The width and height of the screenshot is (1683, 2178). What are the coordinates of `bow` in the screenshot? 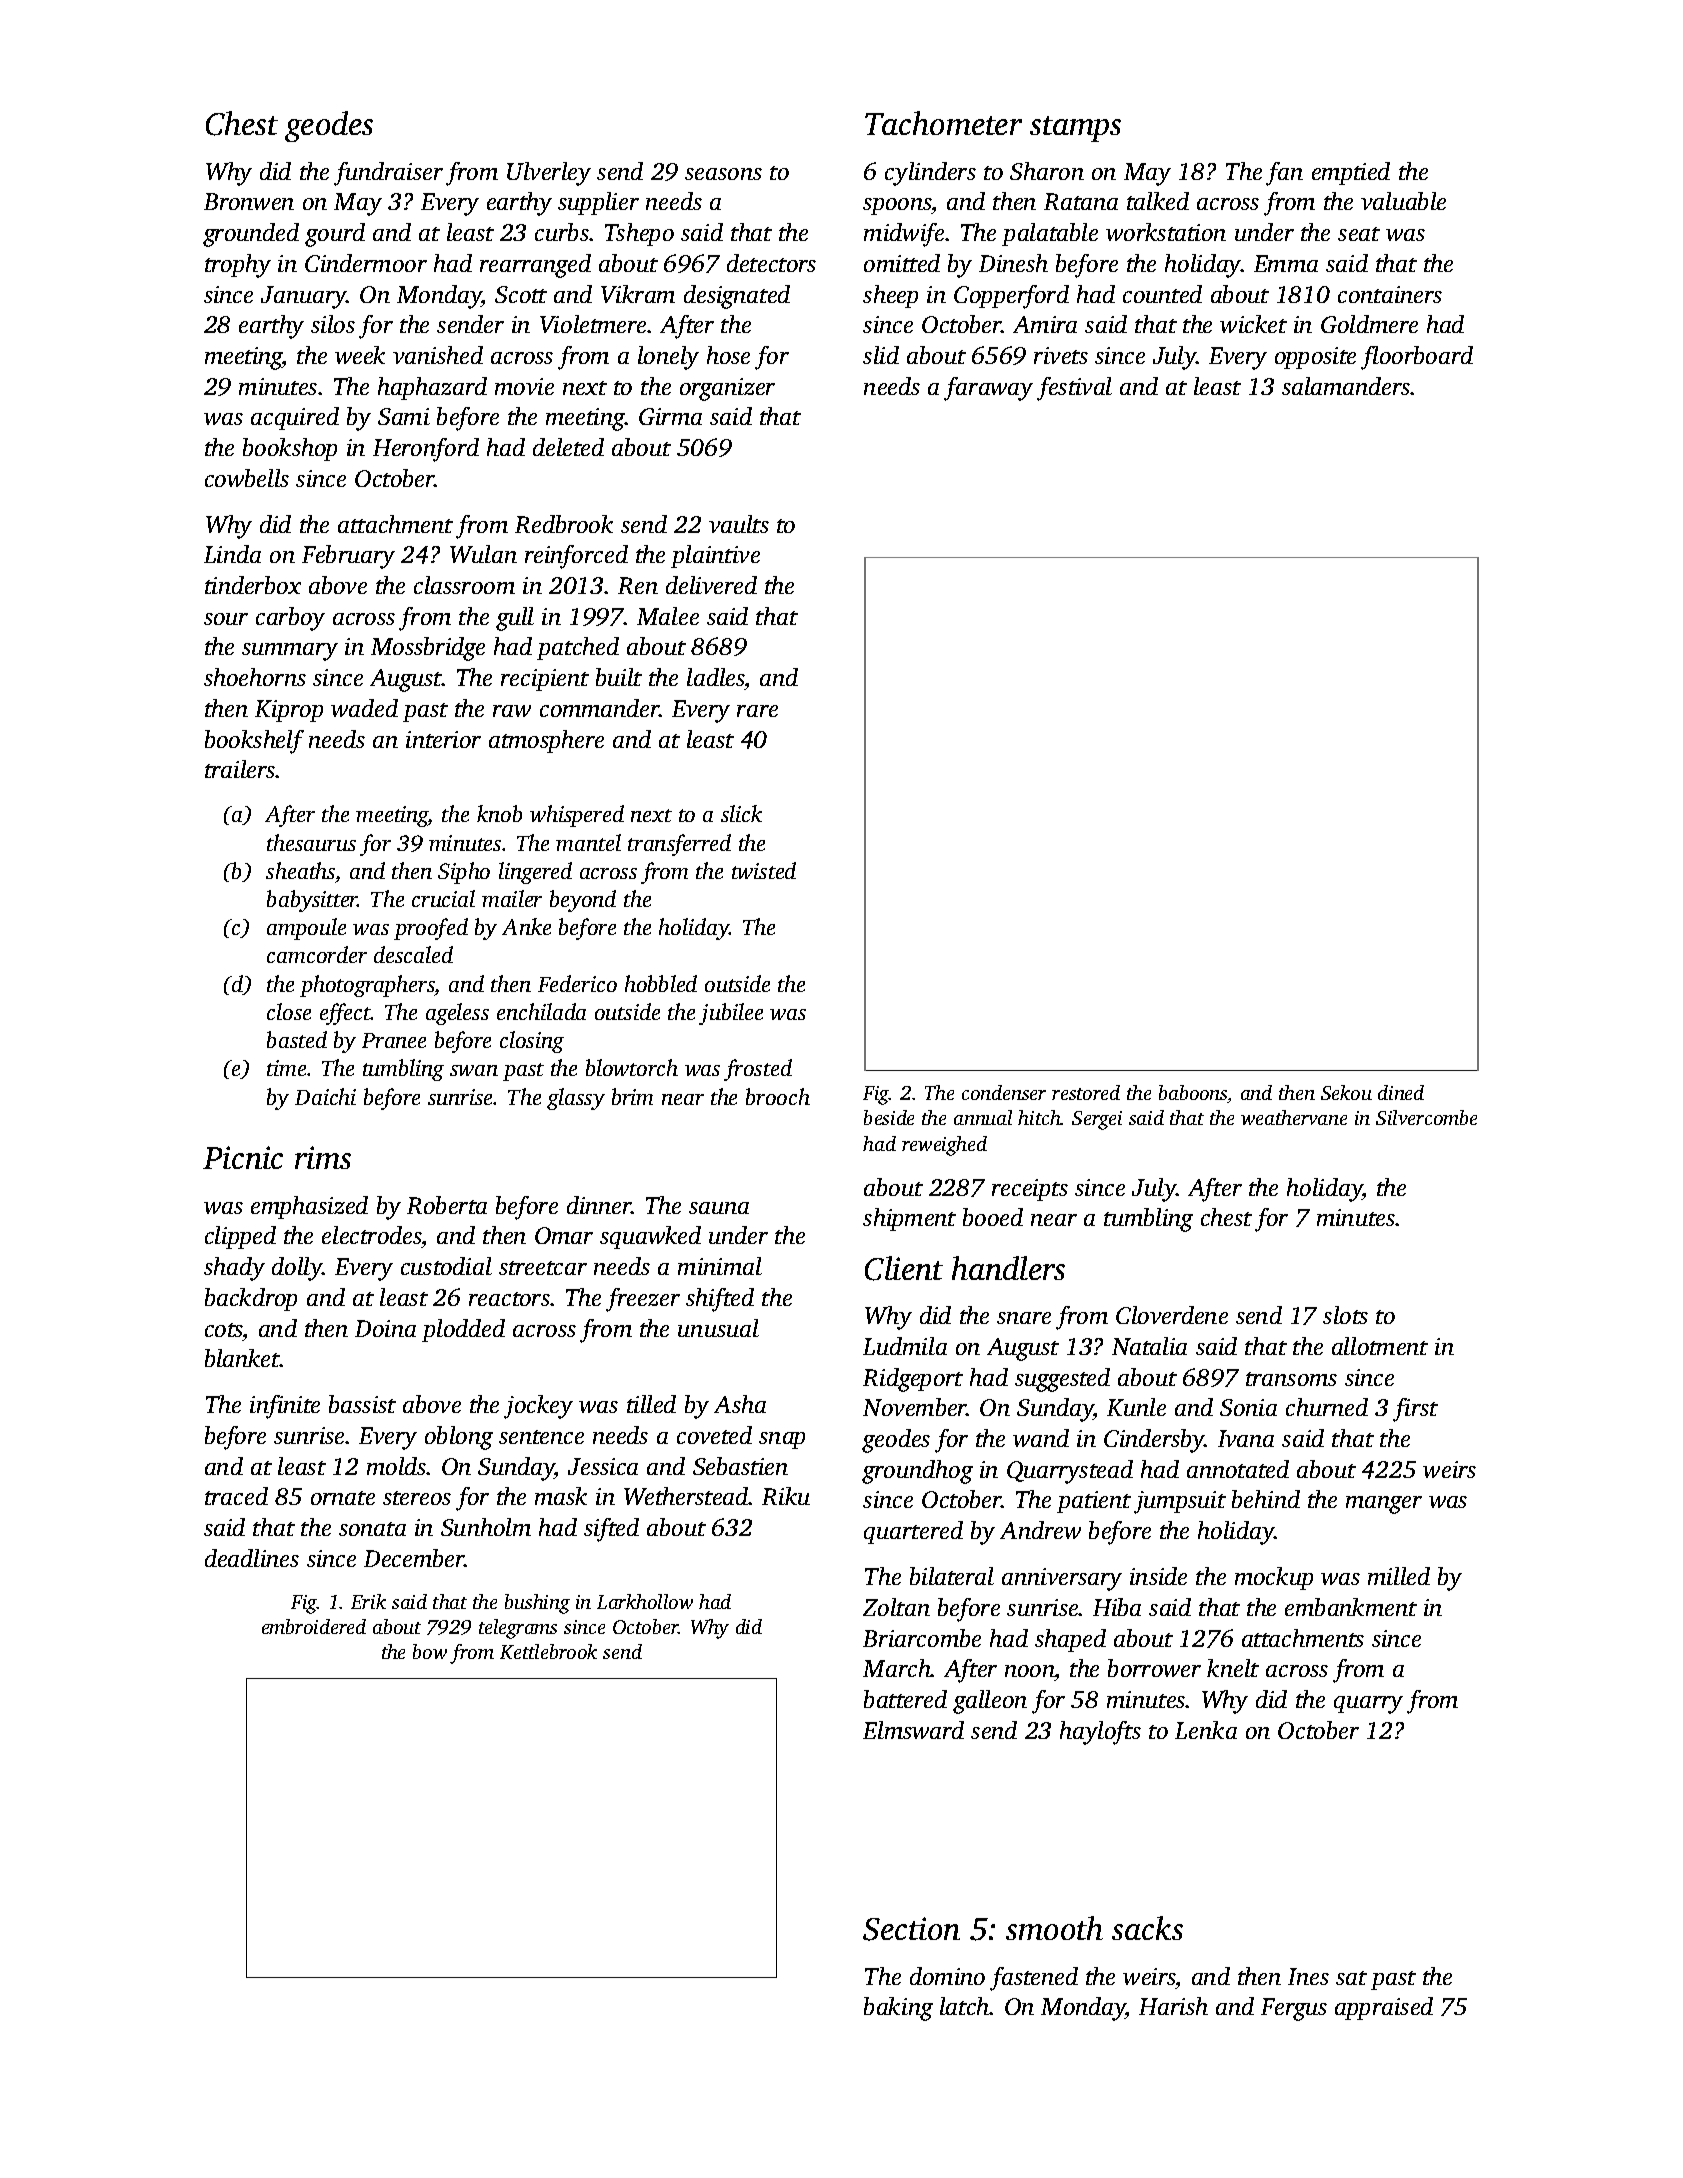 It's located at (430, 1651).
